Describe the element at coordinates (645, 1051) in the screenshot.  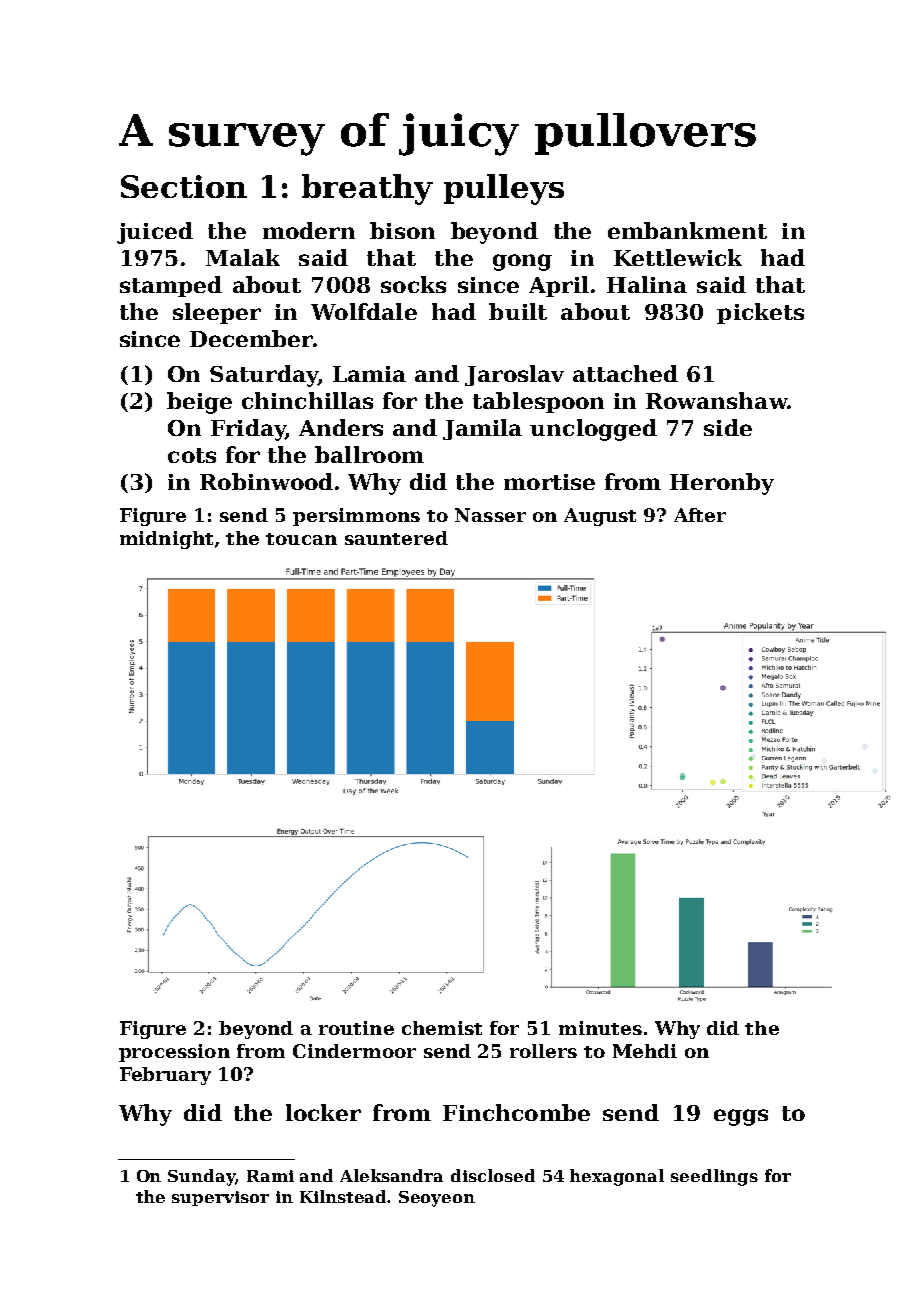
I see `Mehdi` at that location.
